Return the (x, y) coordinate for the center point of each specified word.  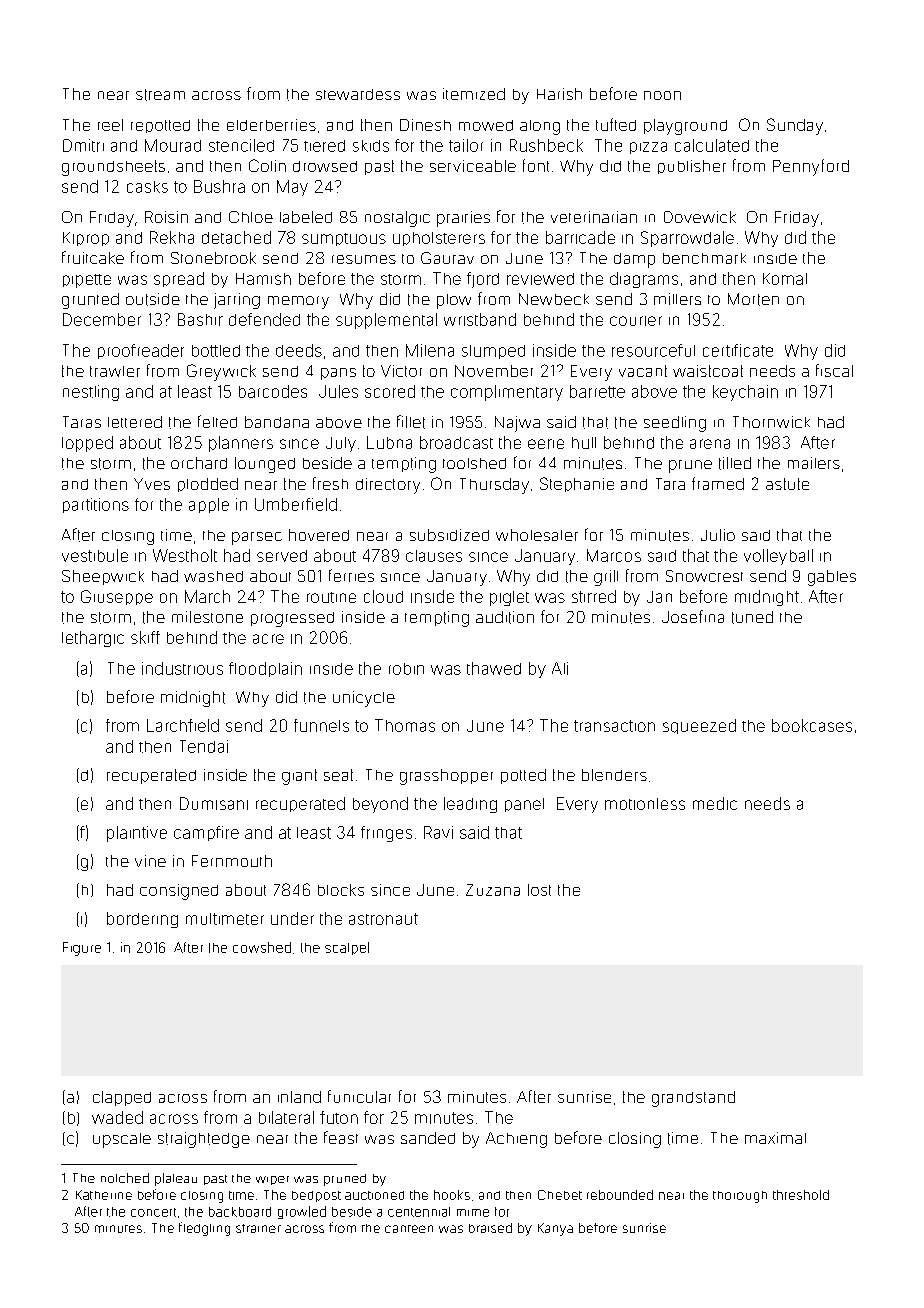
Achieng (516, 1140)
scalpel (347, 948)
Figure (82, 949)
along (540, 127)
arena (710, 444)
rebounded (620, 1195)
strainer (258, 1228)
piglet (509, 598)
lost (539, 890)
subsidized (449, 535)
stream (160, 95)
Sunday (795, 126)
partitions (96, 505)
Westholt (185, 555)
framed (718, 483)
